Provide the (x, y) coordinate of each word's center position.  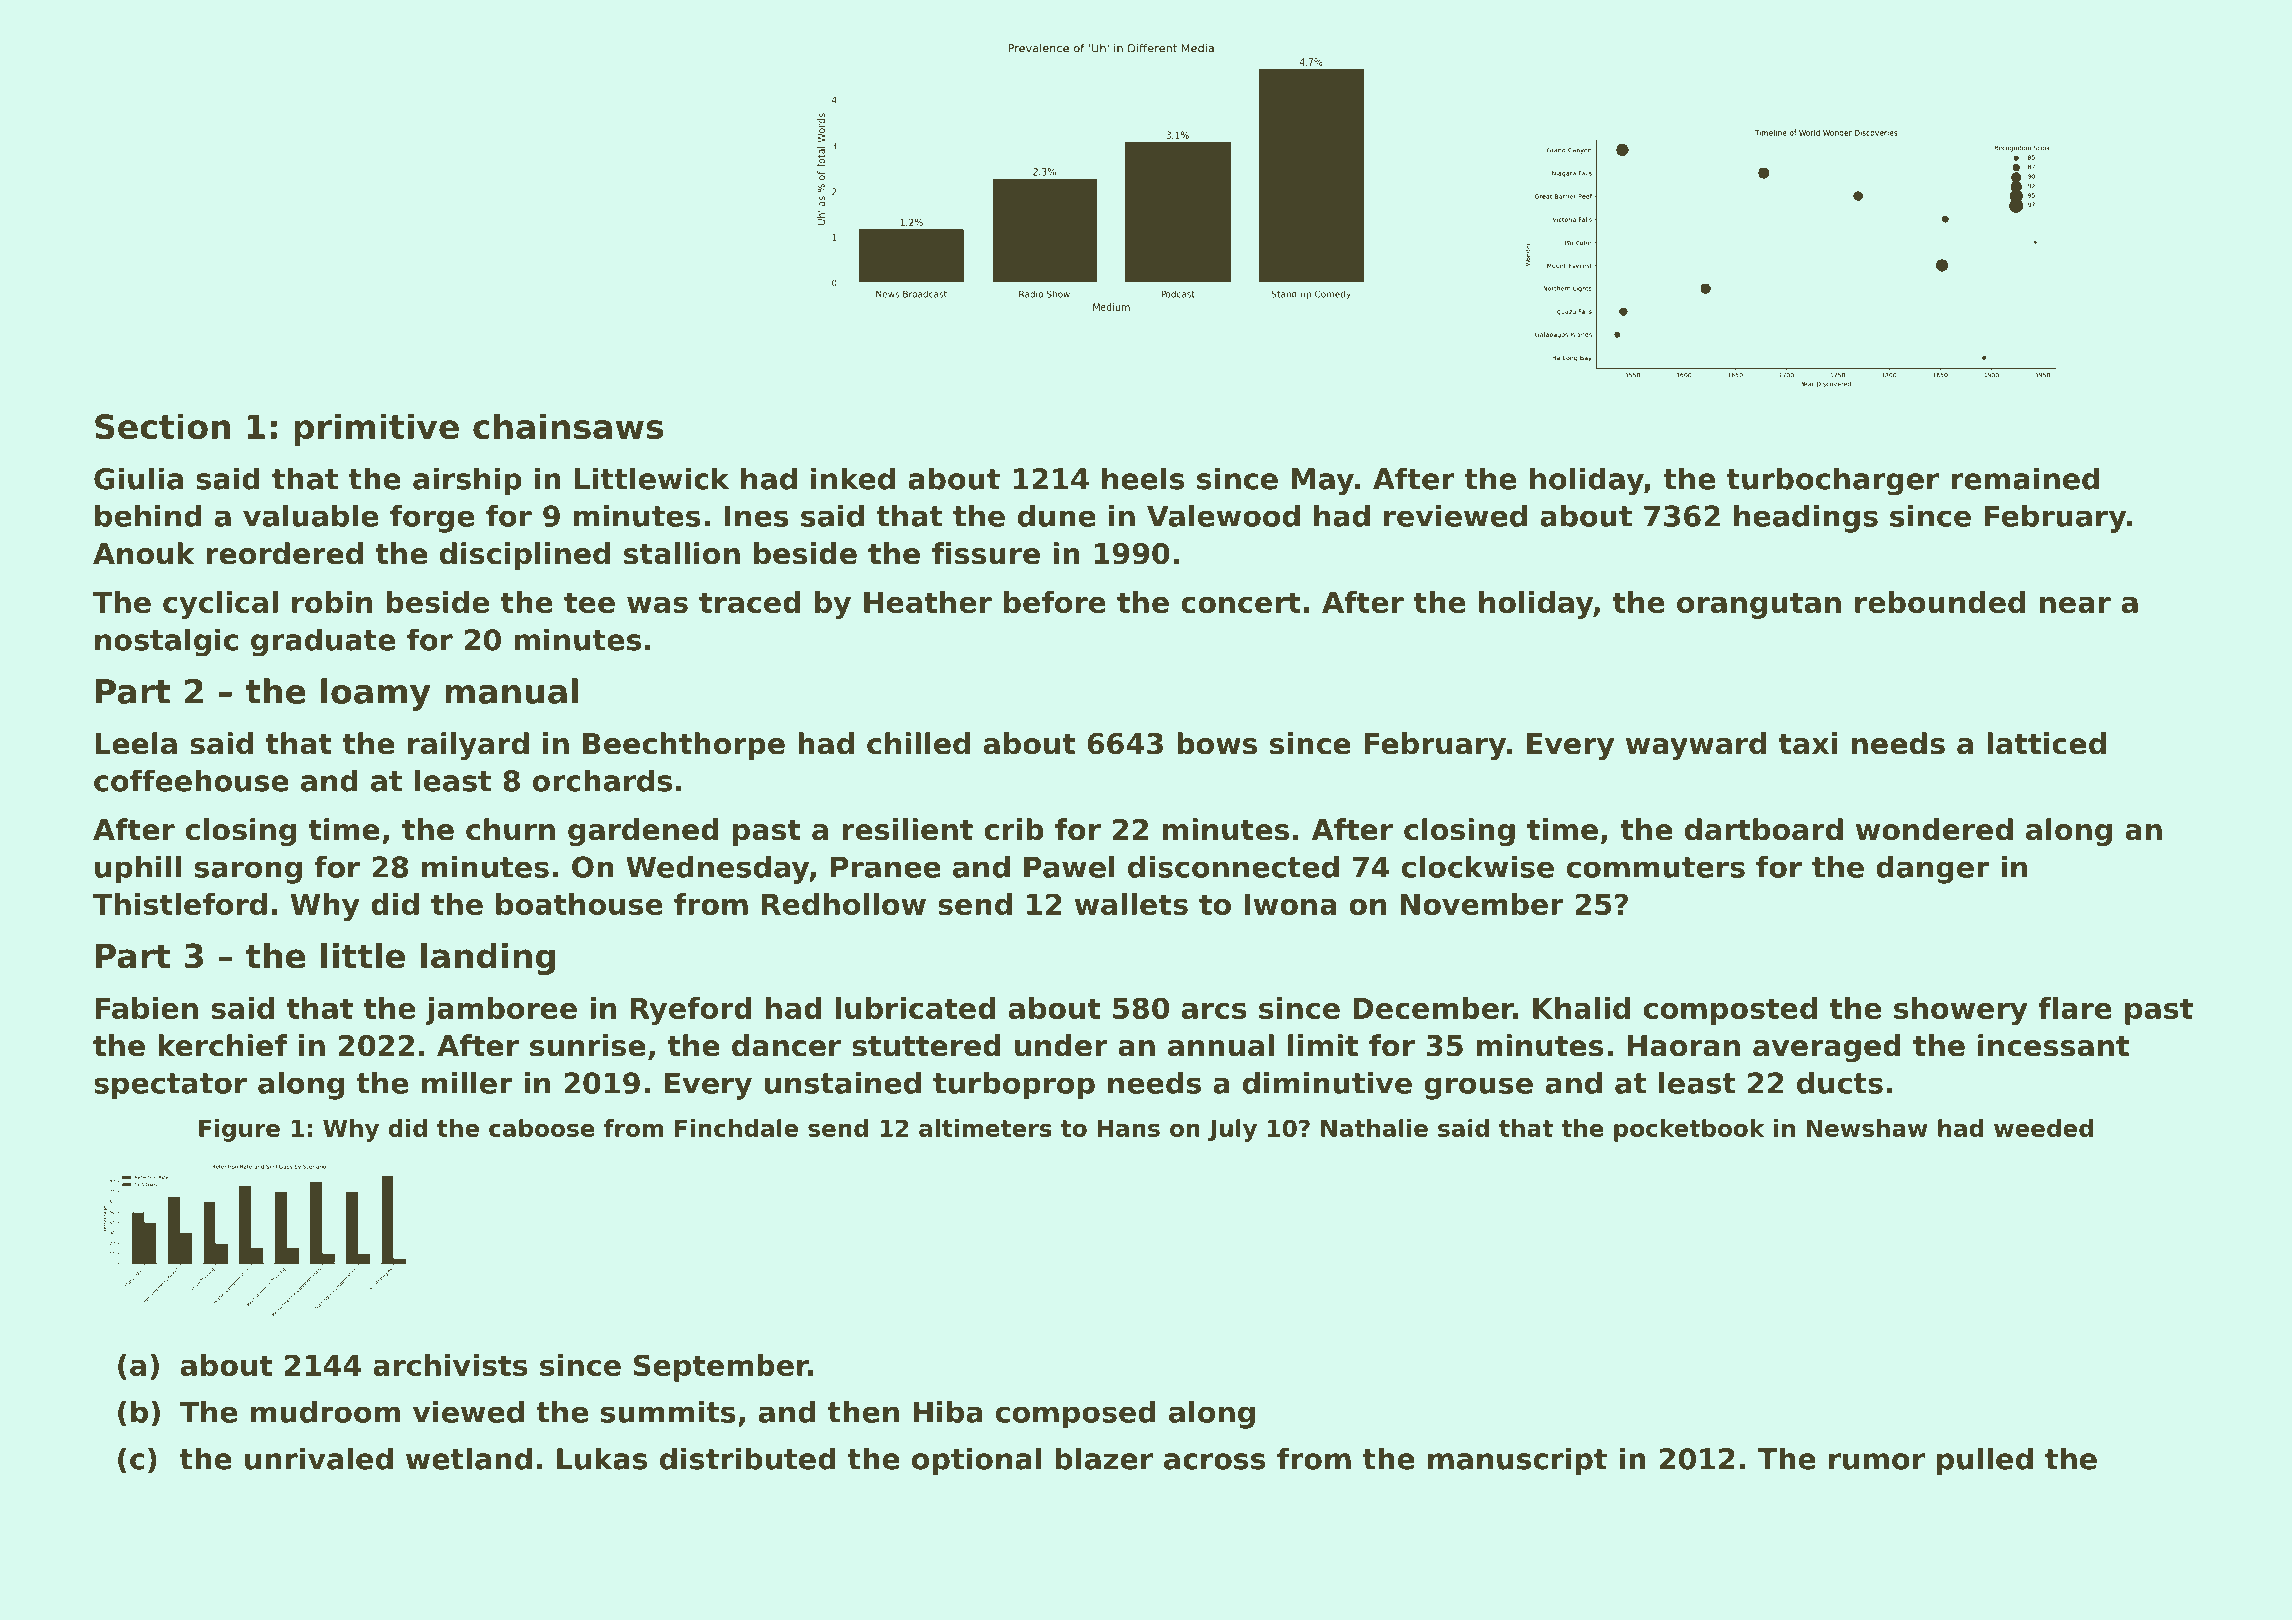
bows (1217, 743)
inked (853, 478)
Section (162, 426)
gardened (643, 832)
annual (1221, 1045)
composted (1730, 1011)
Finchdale (736, 1128)
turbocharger (1833, 481)
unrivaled (319, 1458)
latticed (2046, 743)
